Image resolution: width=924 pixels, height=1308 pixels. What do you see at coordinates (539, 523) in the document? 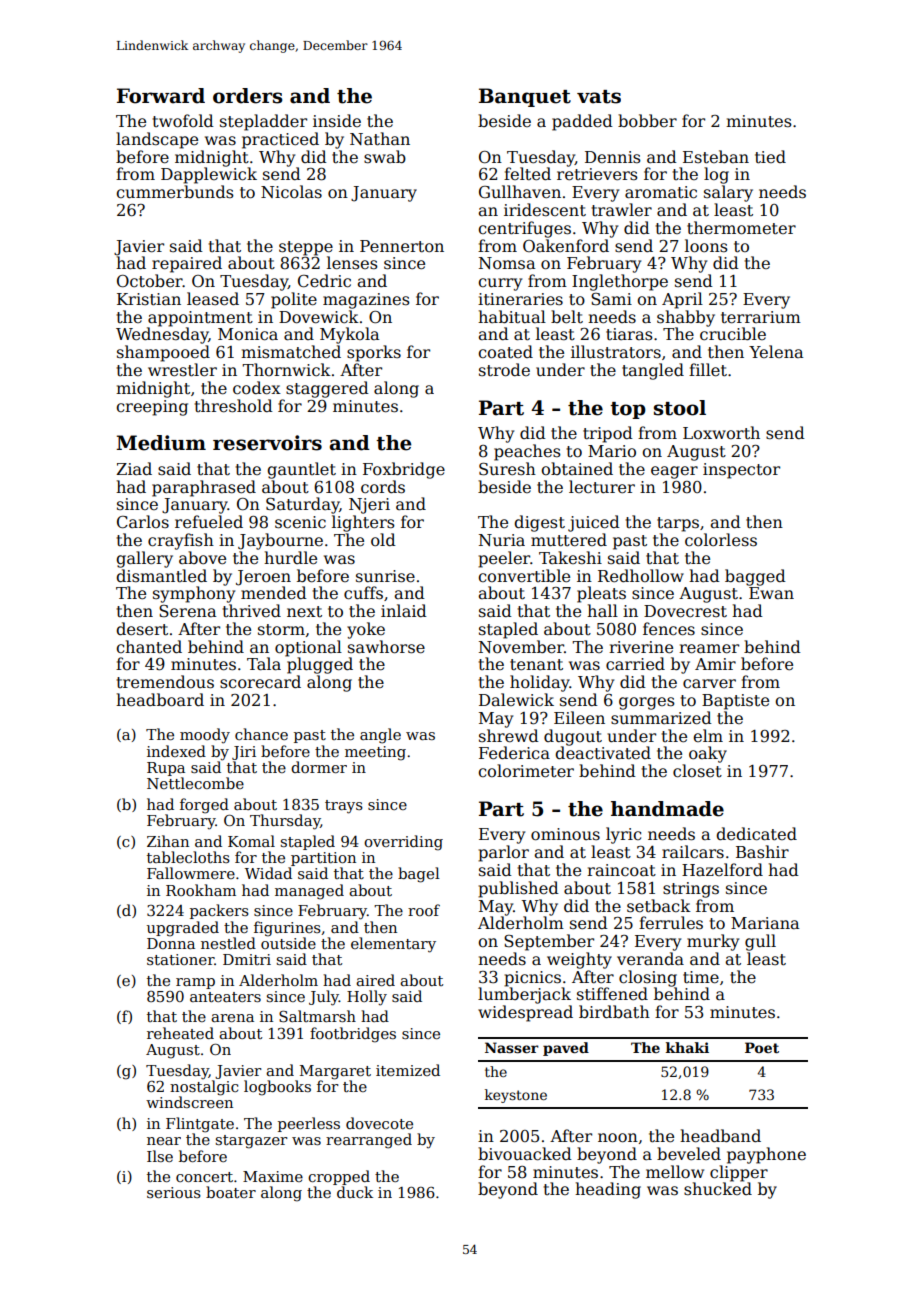
I see `digest` at bounding box center [539, 523].
